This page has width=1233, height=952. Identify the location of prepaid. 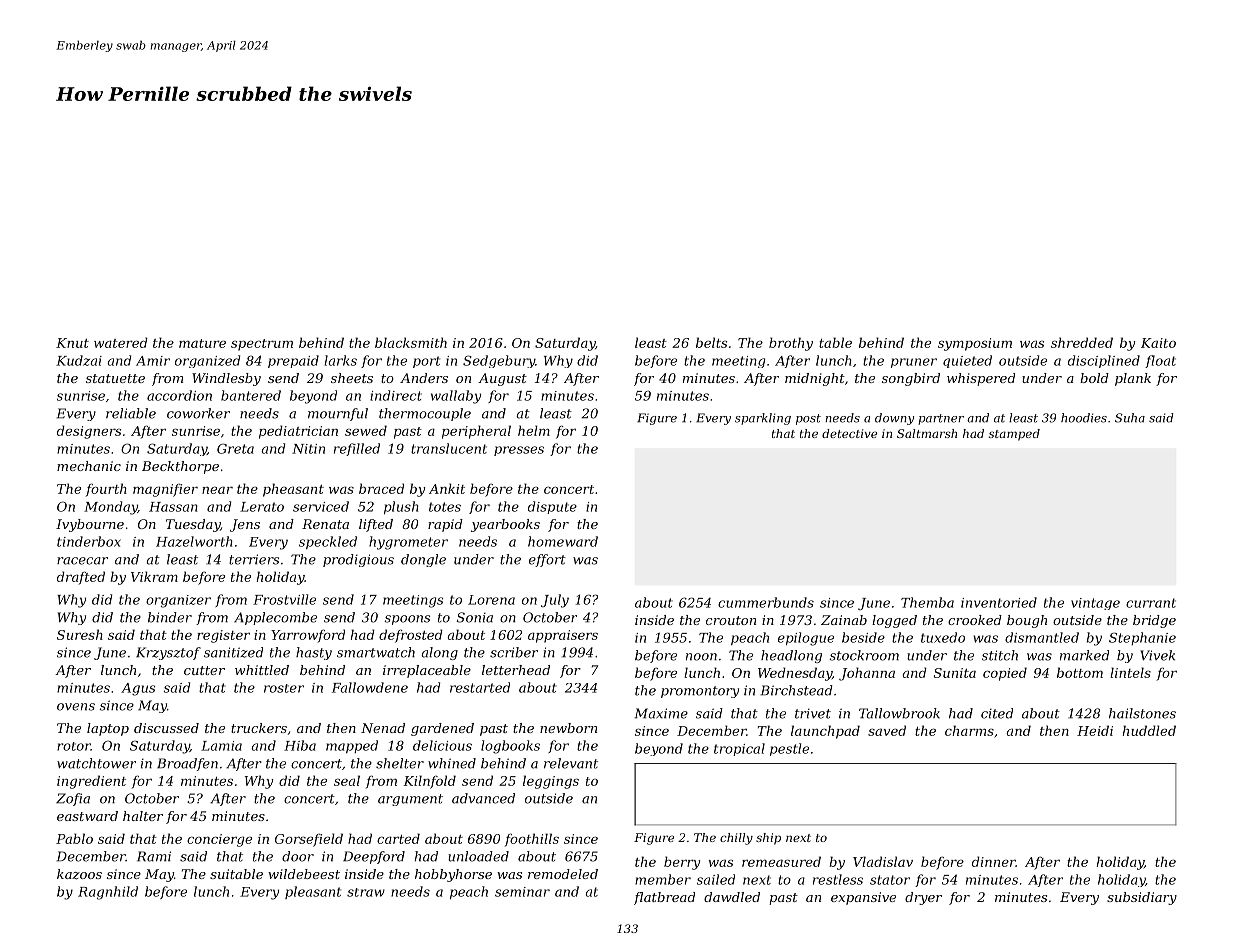
(293, 361).
